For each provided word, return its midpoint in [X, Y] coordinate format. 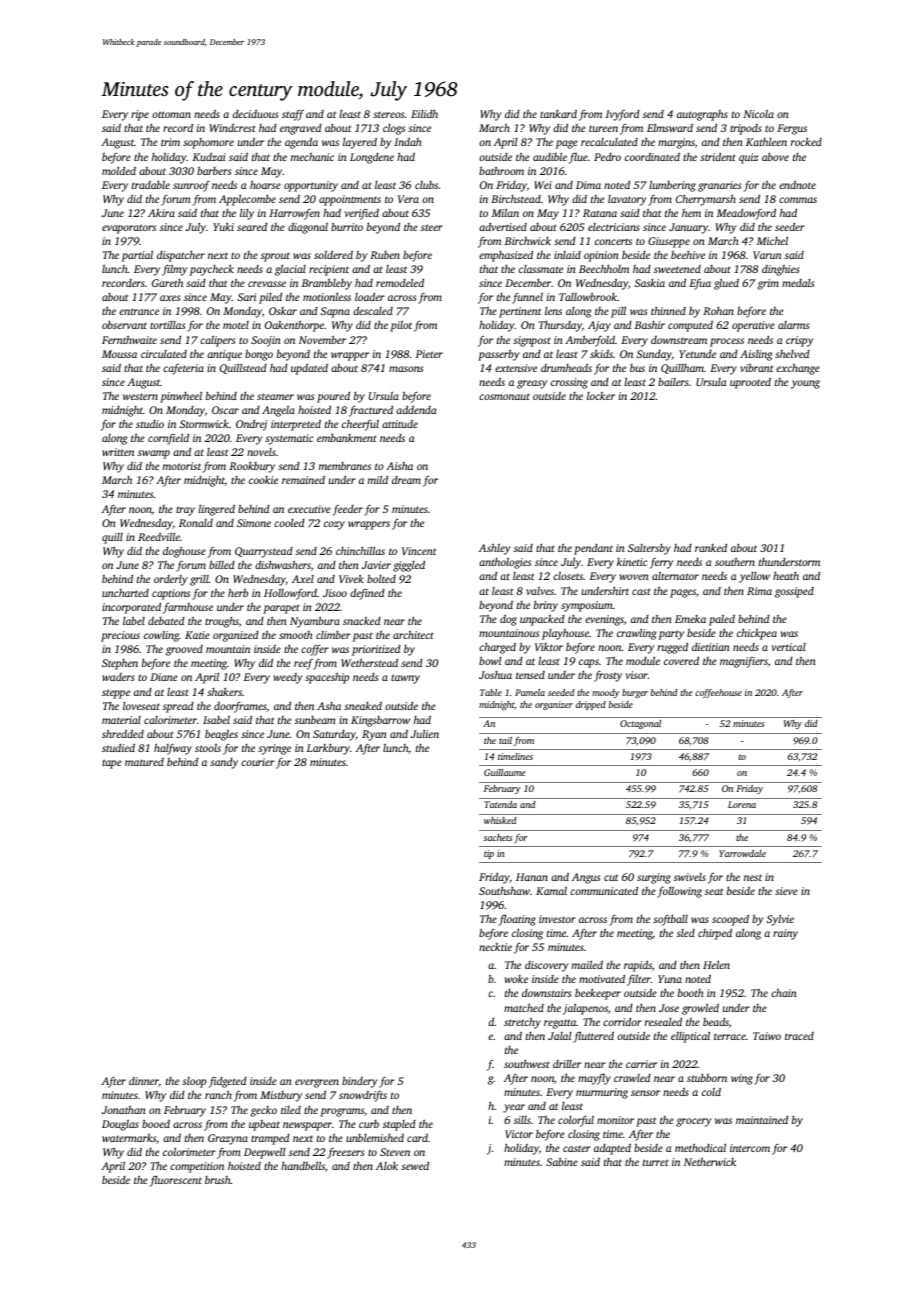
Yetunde [697, 354]
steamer [275, 396]
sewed [415, 1166]
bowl [490, 660]
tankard [558, 113]
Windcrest [232, 127]
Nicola [758, 114]
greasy [532, 384]
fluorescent [176, 1181]
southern [735, 562]
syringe [274, 749]
